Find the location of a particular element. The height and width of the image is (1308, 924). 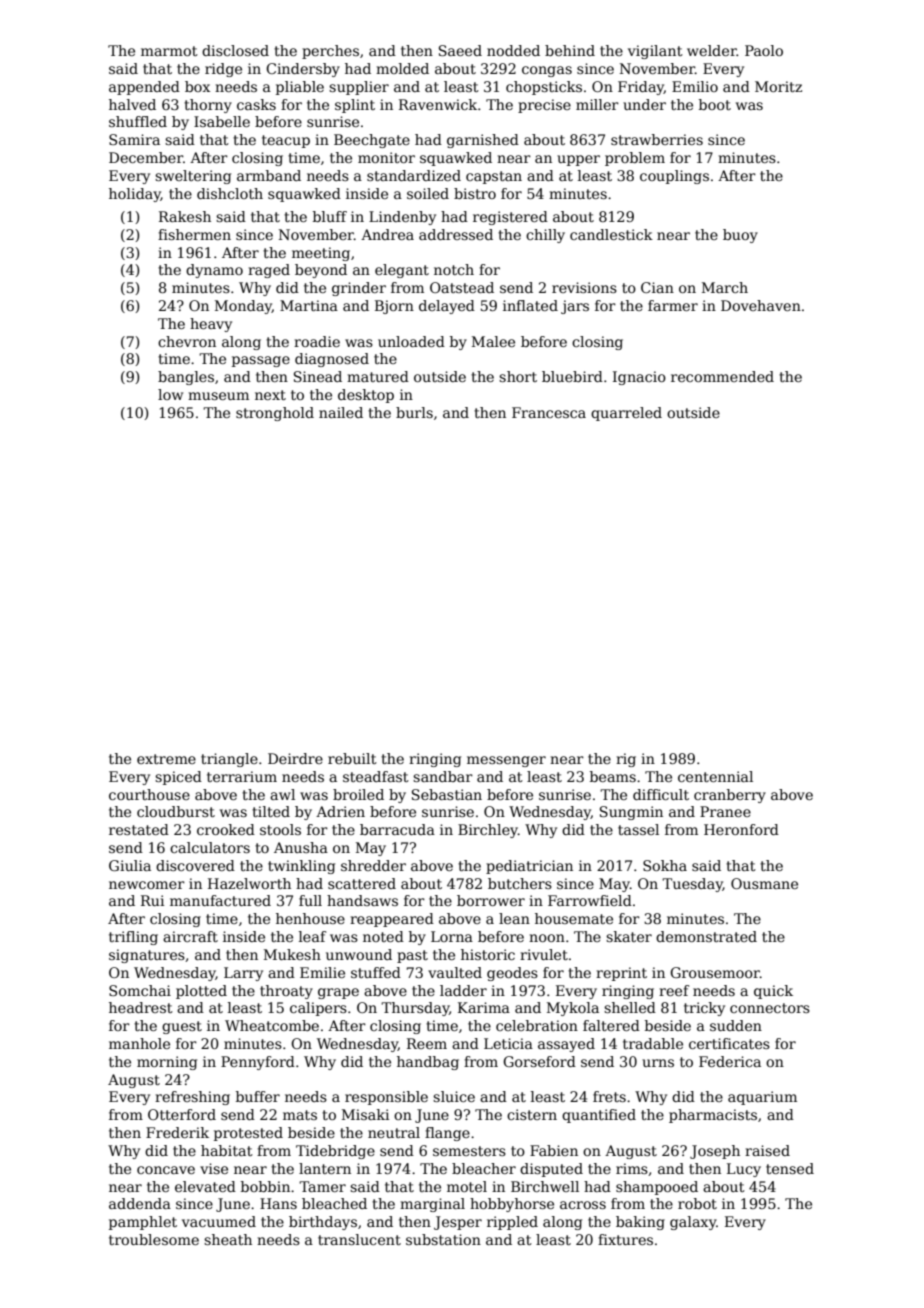

disclosed is located at coordinates (235, 50).
